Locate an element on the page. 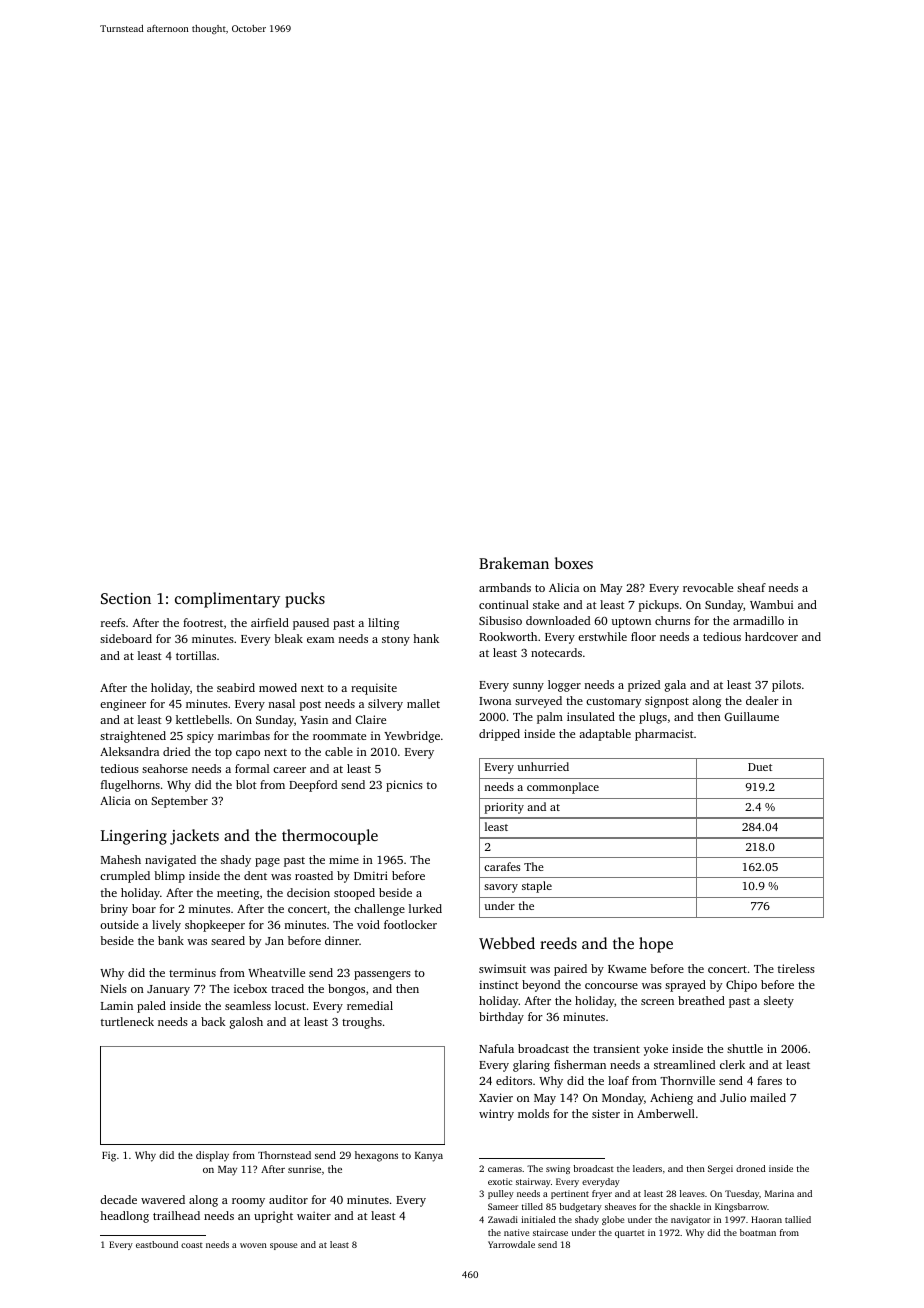  staircase is located at coordinates (550, 1232).
